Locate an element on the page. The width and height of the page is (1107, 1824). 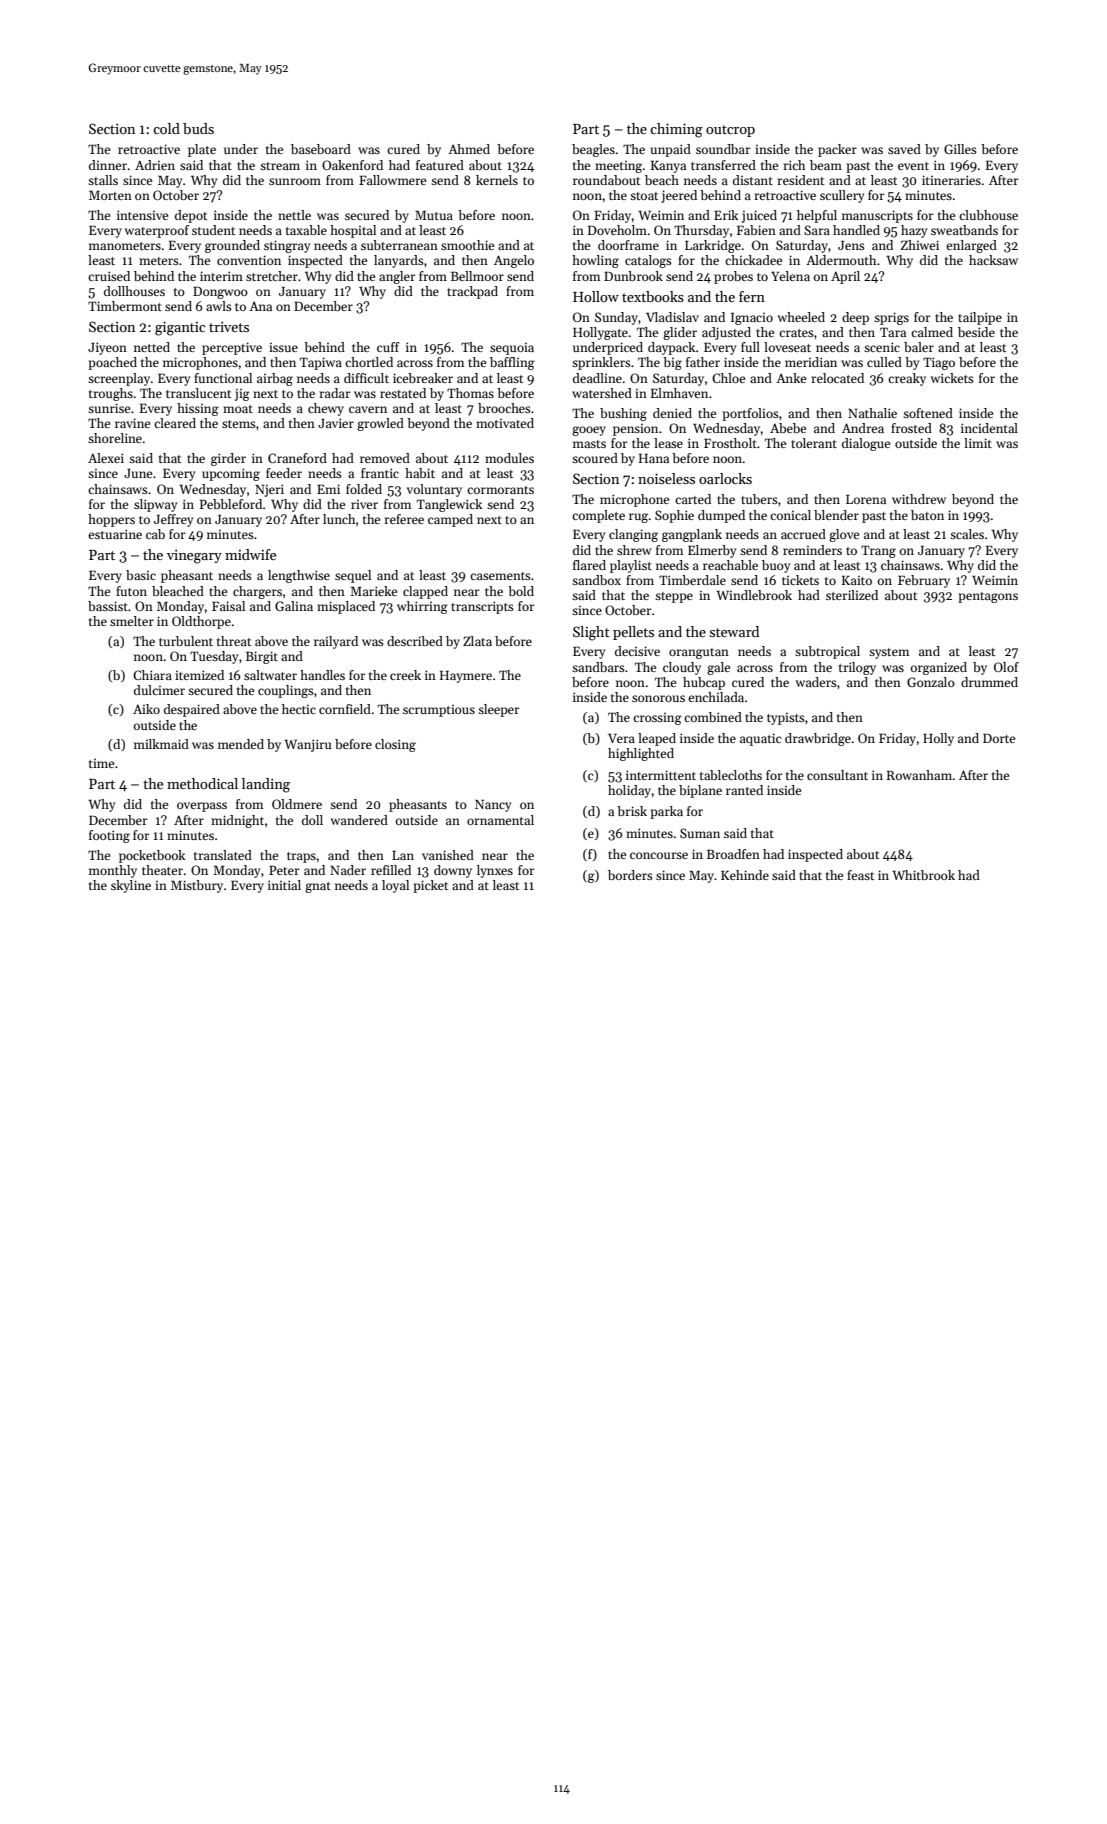
shoreline is located at coordinates (115, 438).
